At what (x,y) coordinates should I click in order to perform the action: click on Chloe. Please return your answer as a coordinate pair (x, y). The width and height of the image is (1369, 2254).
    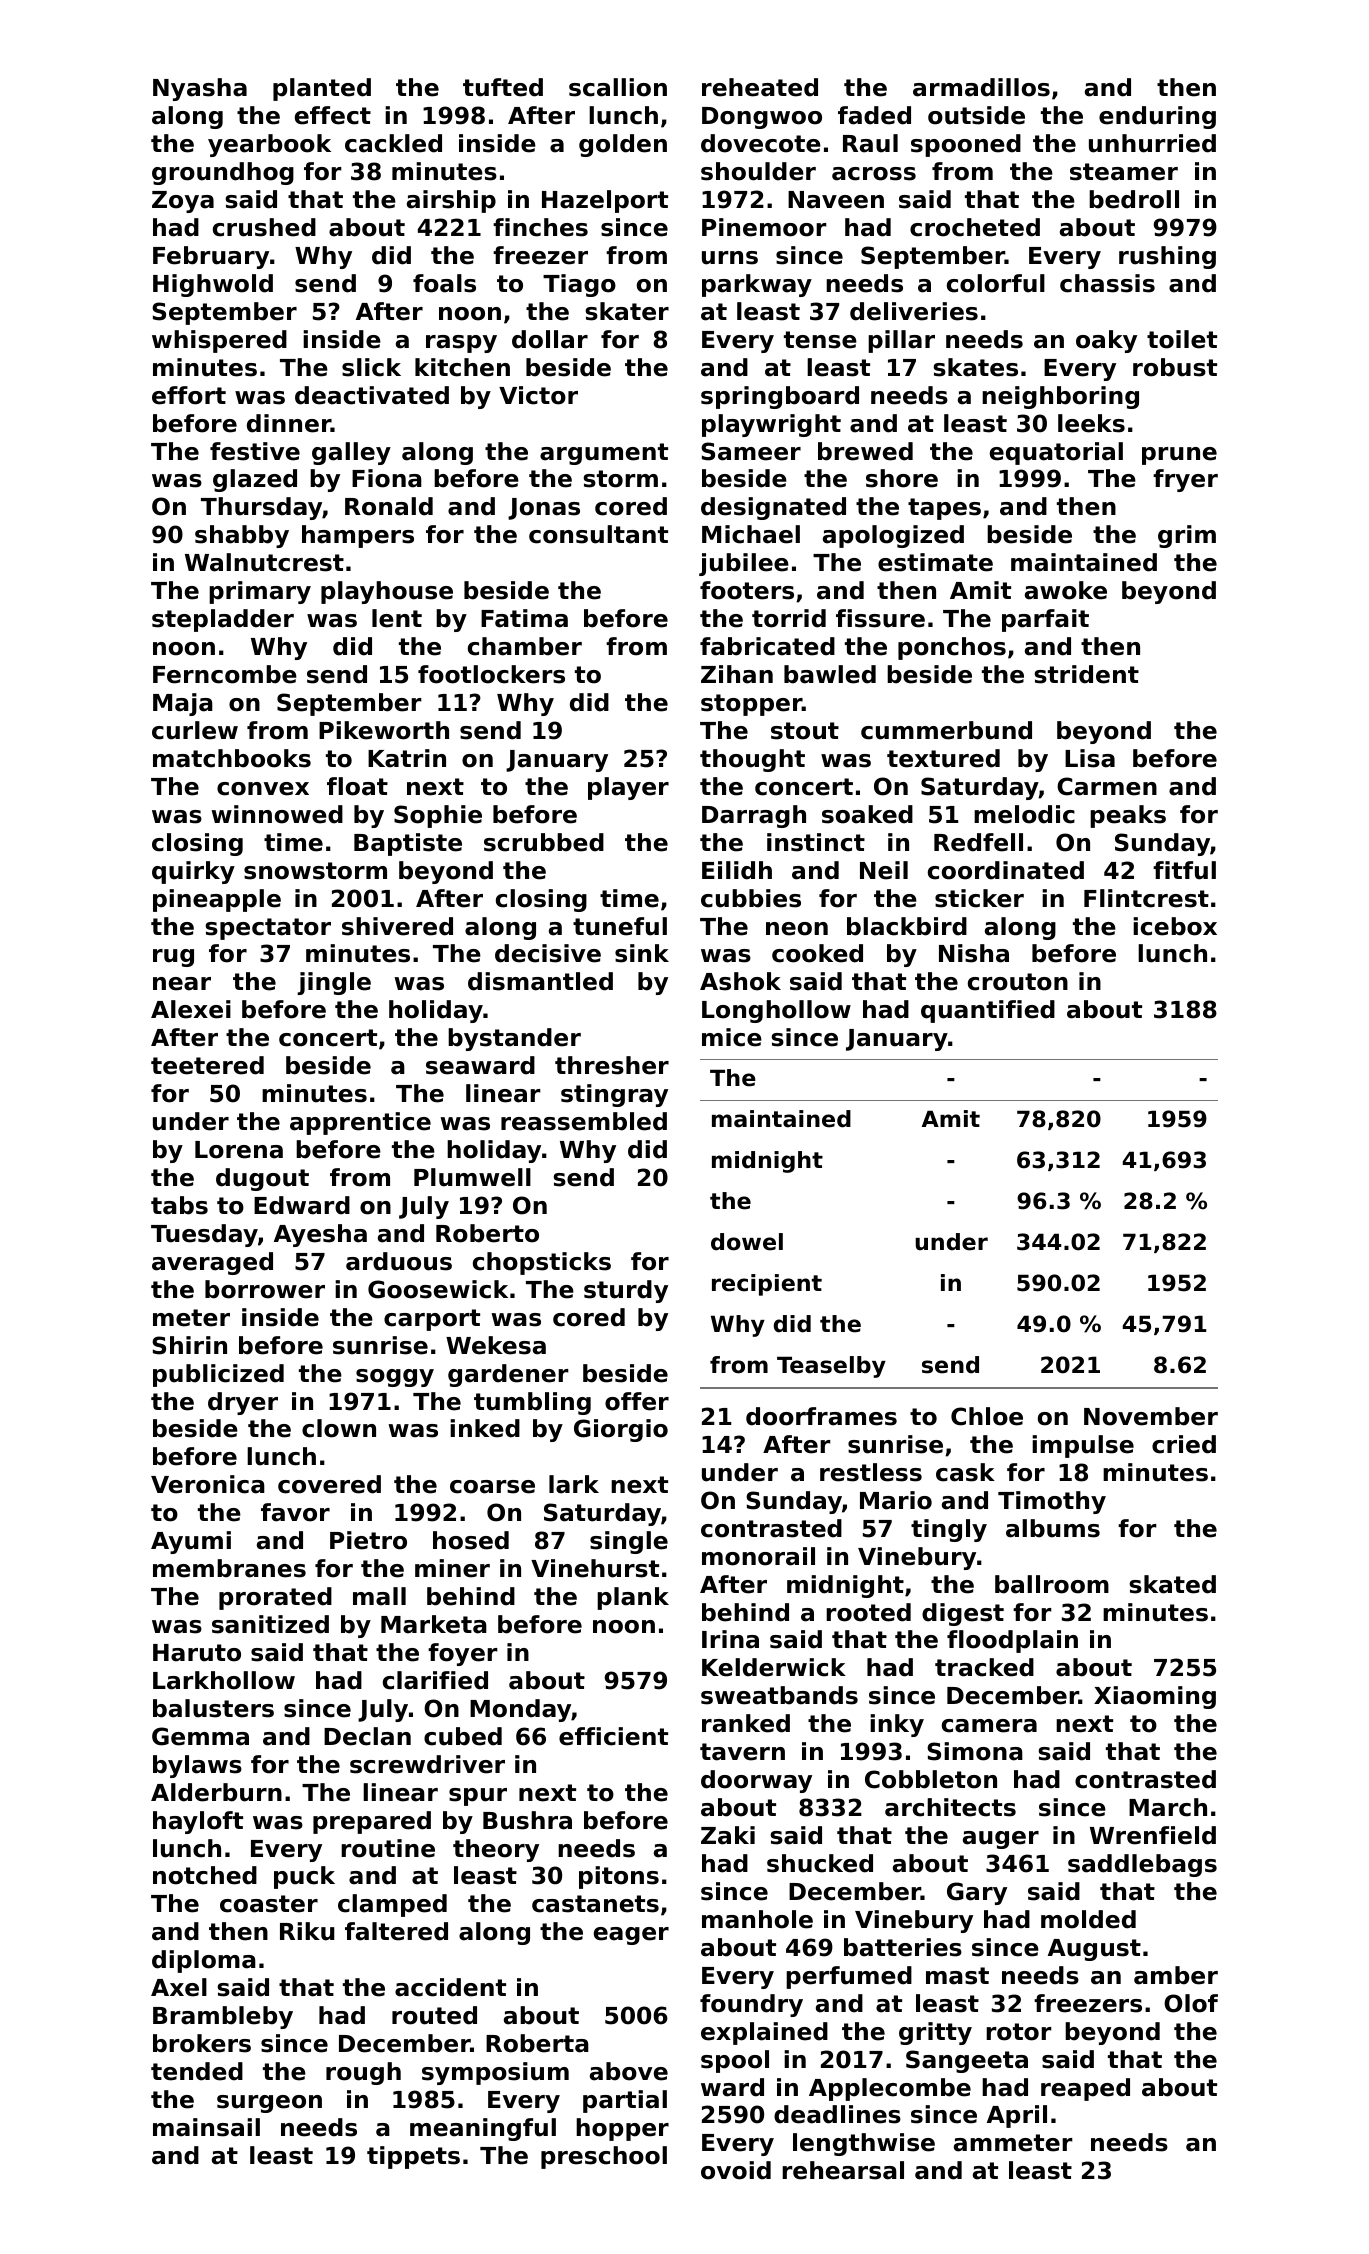
    Looking at the image, I should click on (987, 1416).
